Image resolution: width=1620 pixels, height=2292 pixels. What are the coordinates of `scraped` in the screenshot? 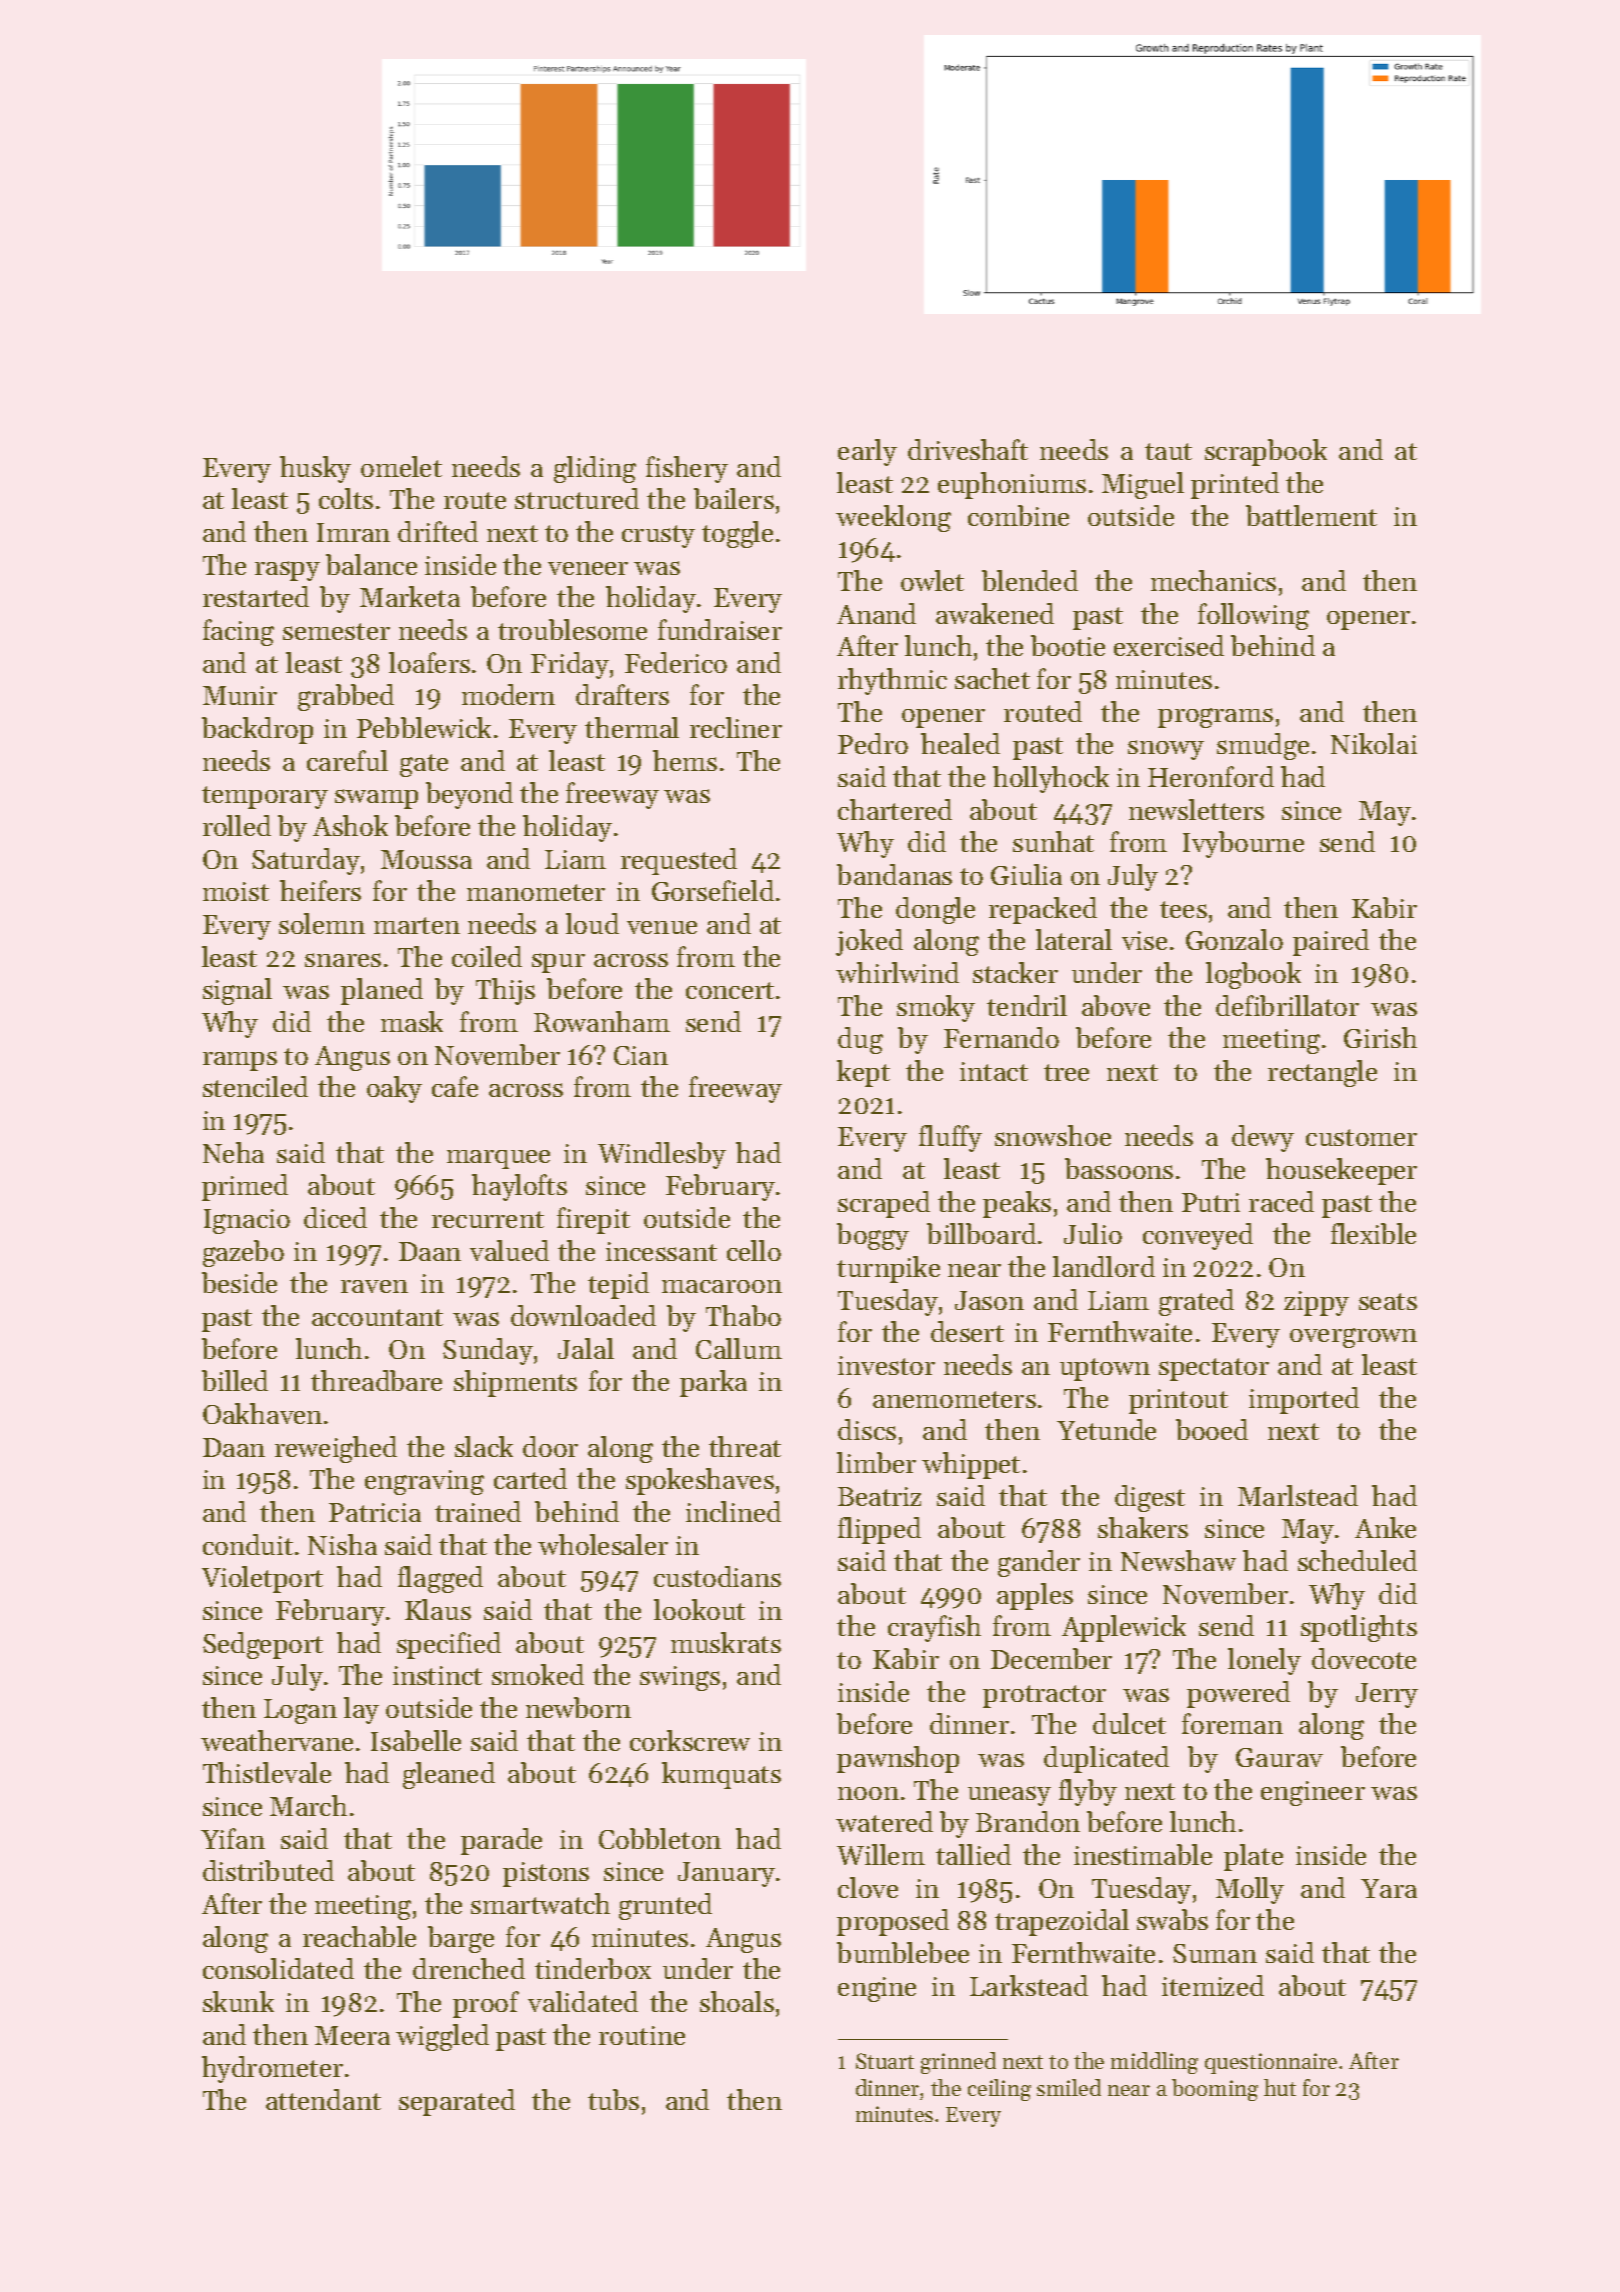 It's located at (884, 1204).
